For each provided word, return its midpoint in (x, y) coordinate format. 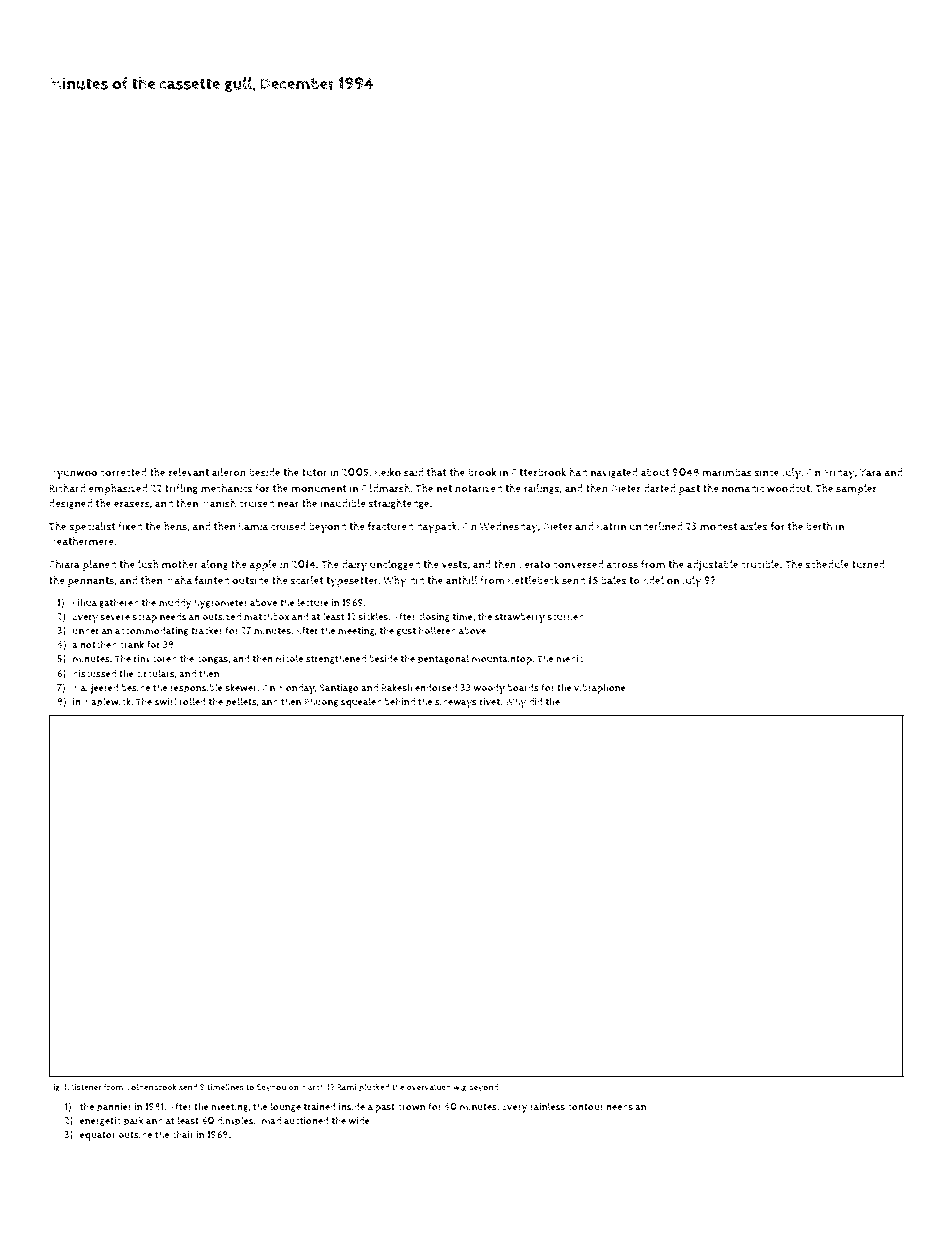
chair (183, 1134)
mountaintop (502, 660)
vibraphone (600, 688)
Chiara (64, 564)
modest (718, 526)
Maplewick (107, 702)
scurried (565, 617)
